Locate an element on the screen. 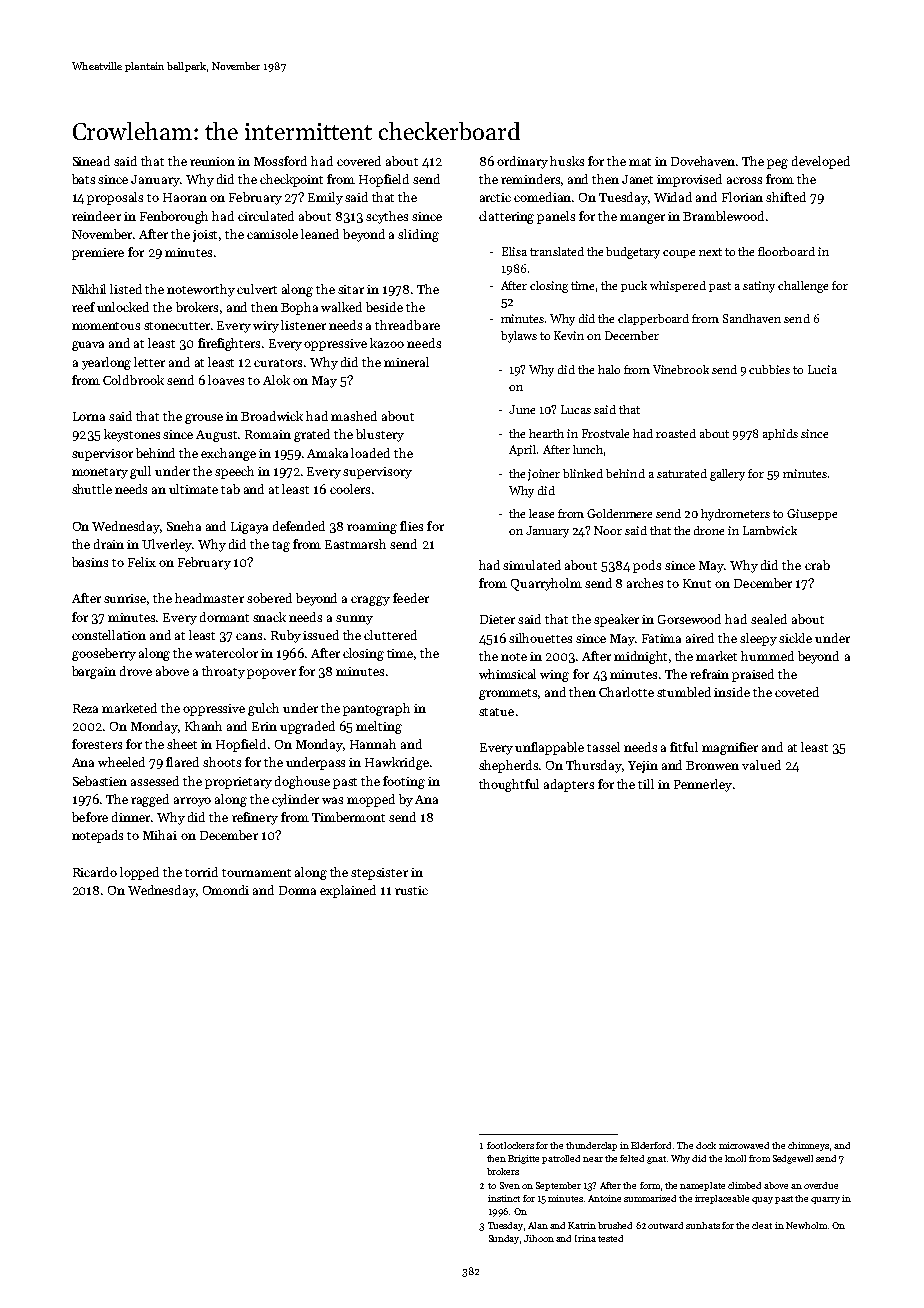 The image size is (924, 1308). sliding is located at coordinates (418, 235).
